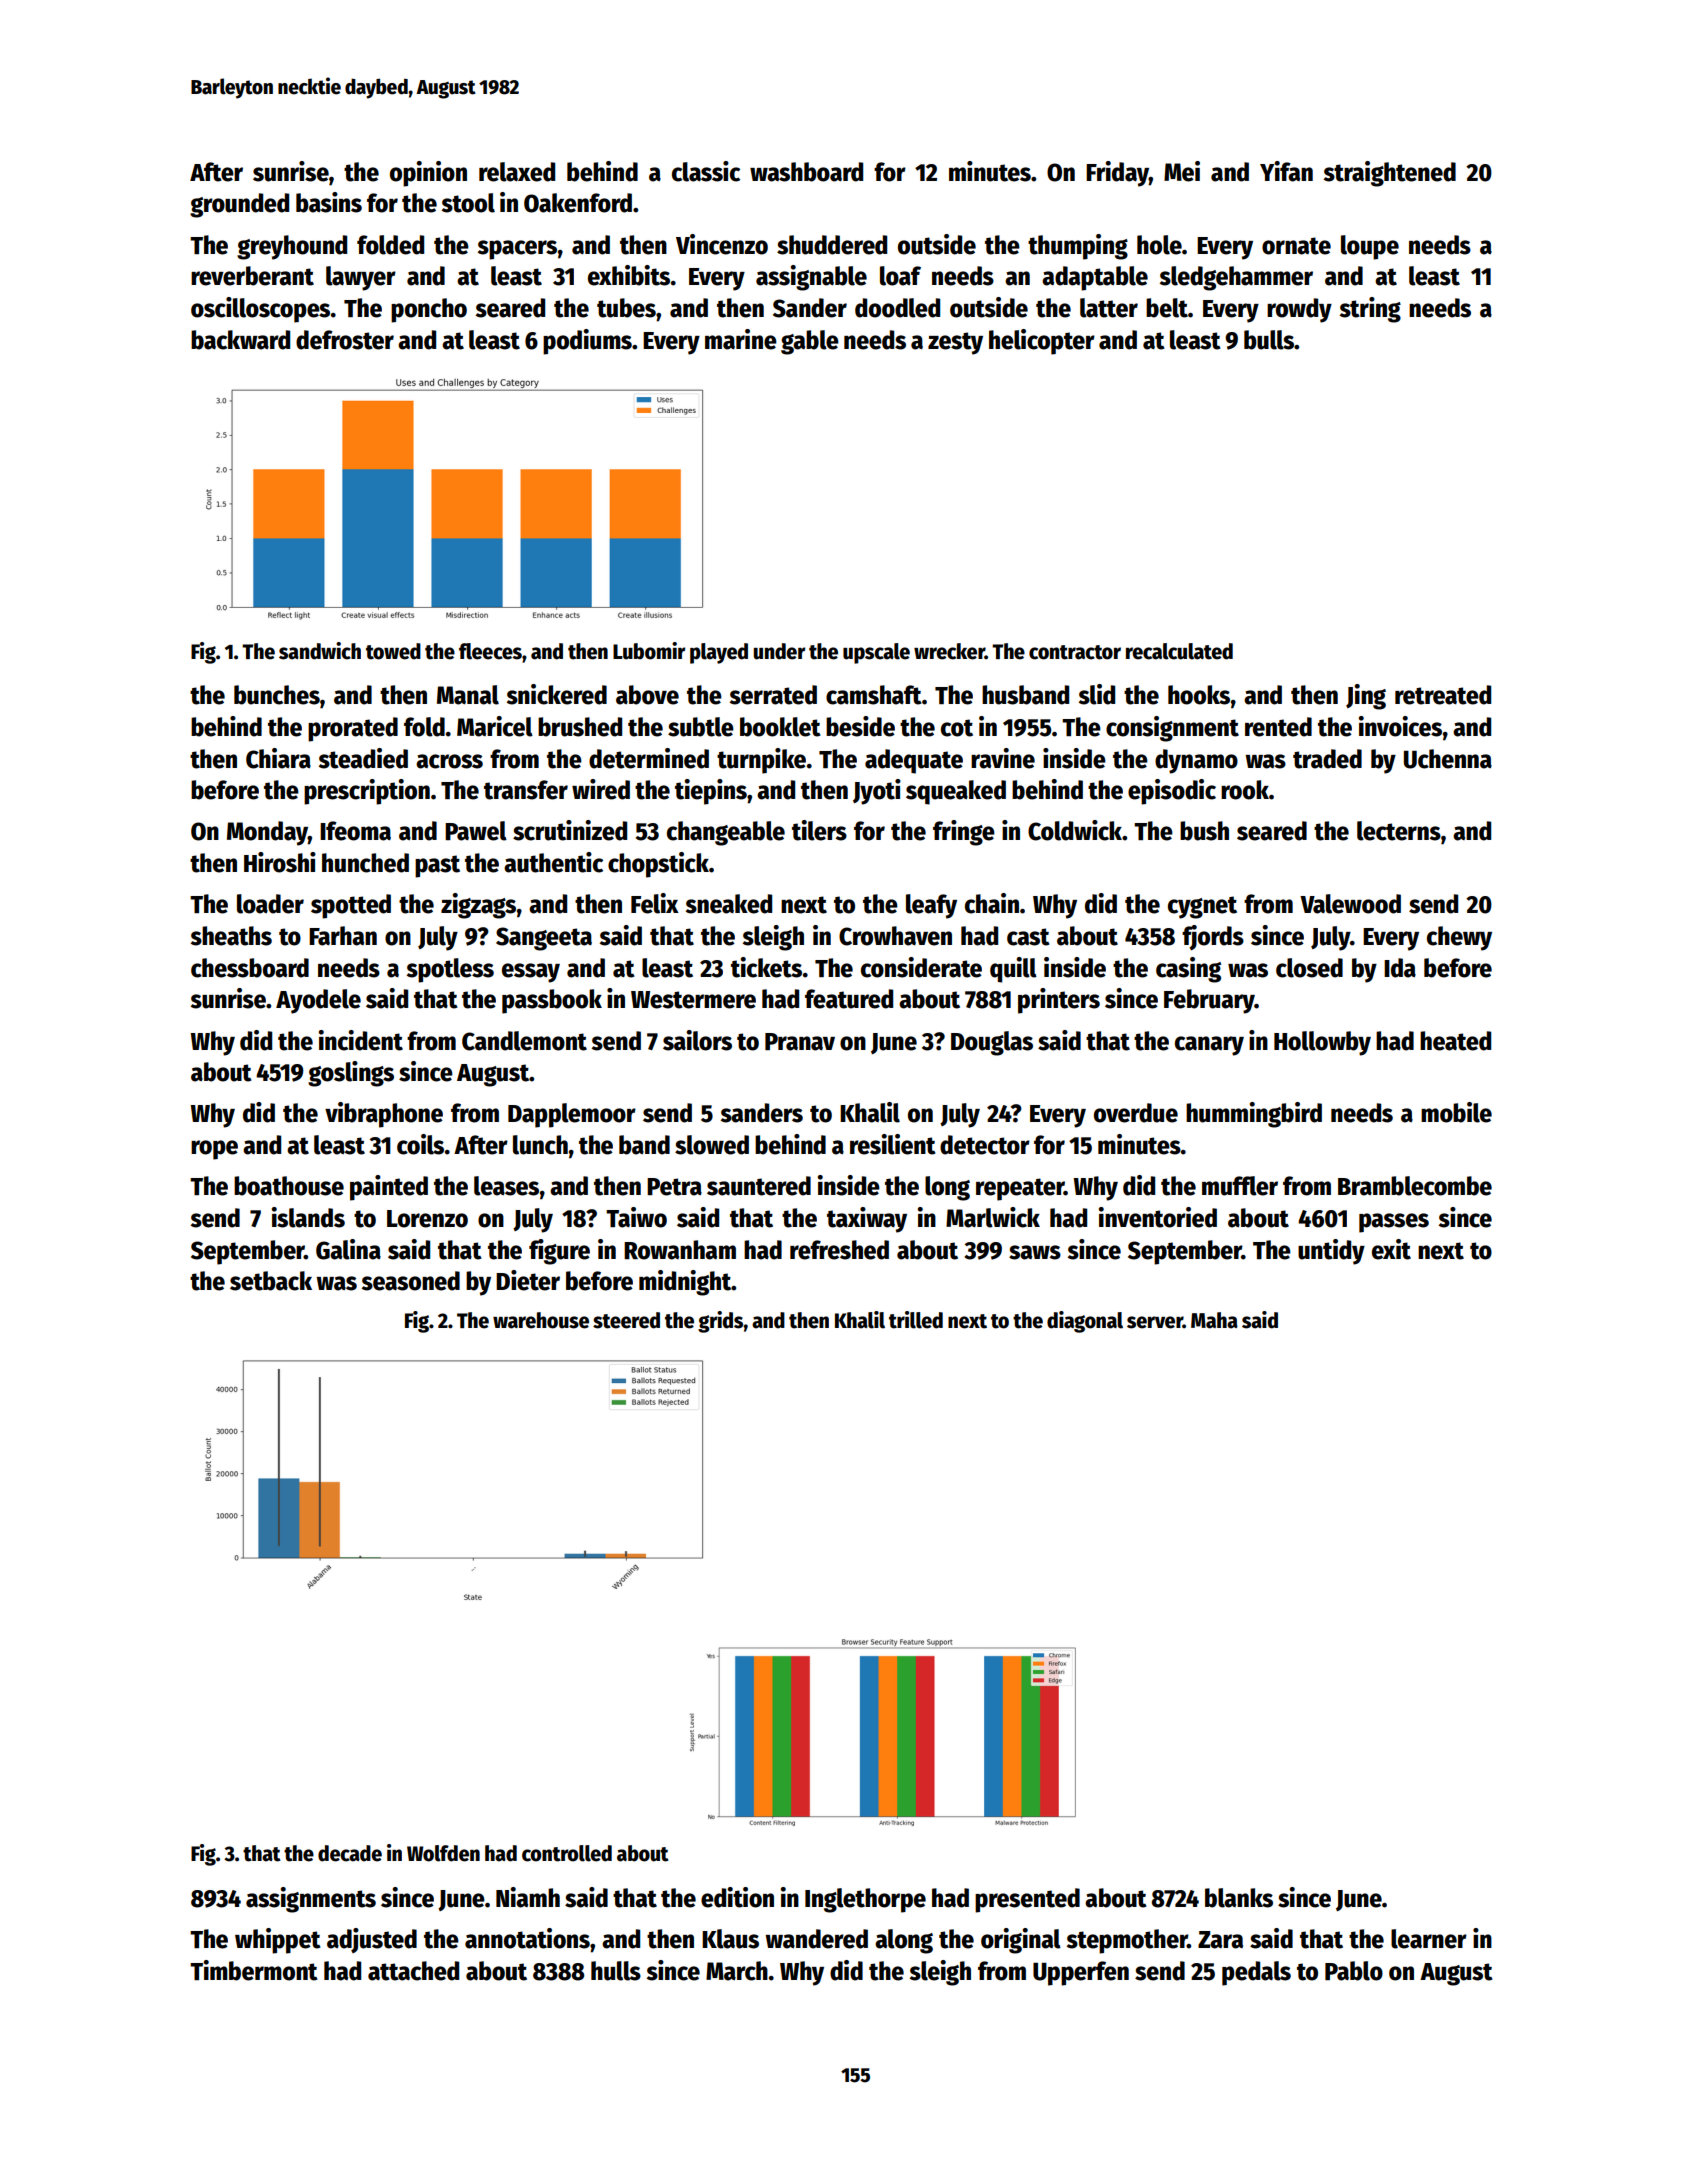 This image has height=2178, width=1683. What do you see at coordinates (1202, 907) in the image?
I see `cygnet` at bounding box center [1202, 907].
